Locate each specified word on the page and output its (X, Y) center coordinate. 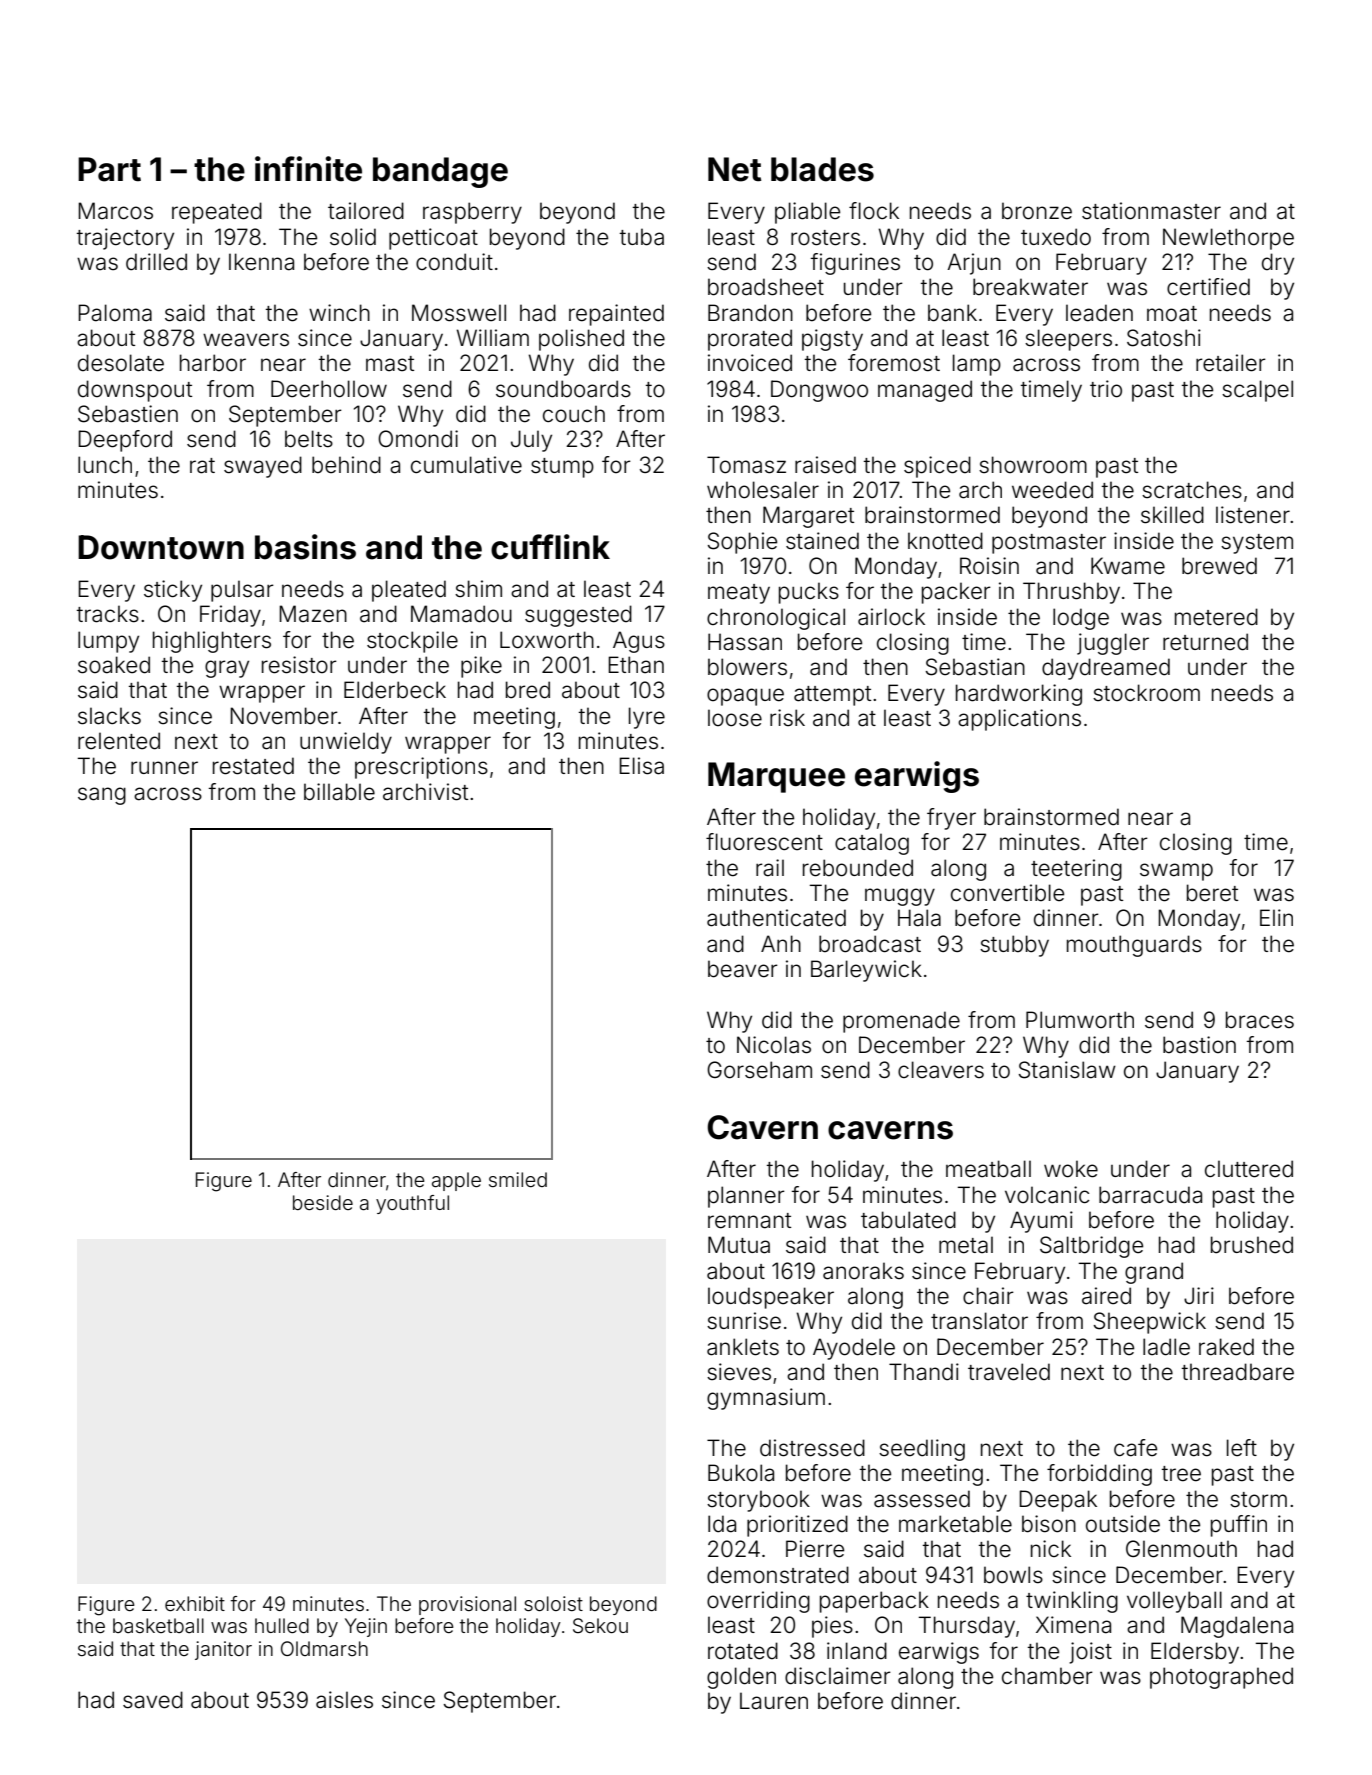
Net (734, 169)
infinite (308, 169)
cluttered (1249, 1169)
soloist (553, 1603)
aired (1106, 1296)
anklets (743, 1347)
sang (102, 796)
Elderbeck (395, 690)
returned (1205, 642)
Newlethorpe (1228, 239)
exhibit (195, 1603)
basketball (158, 1625)
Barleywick (866, 971)
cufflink (550, 547)
